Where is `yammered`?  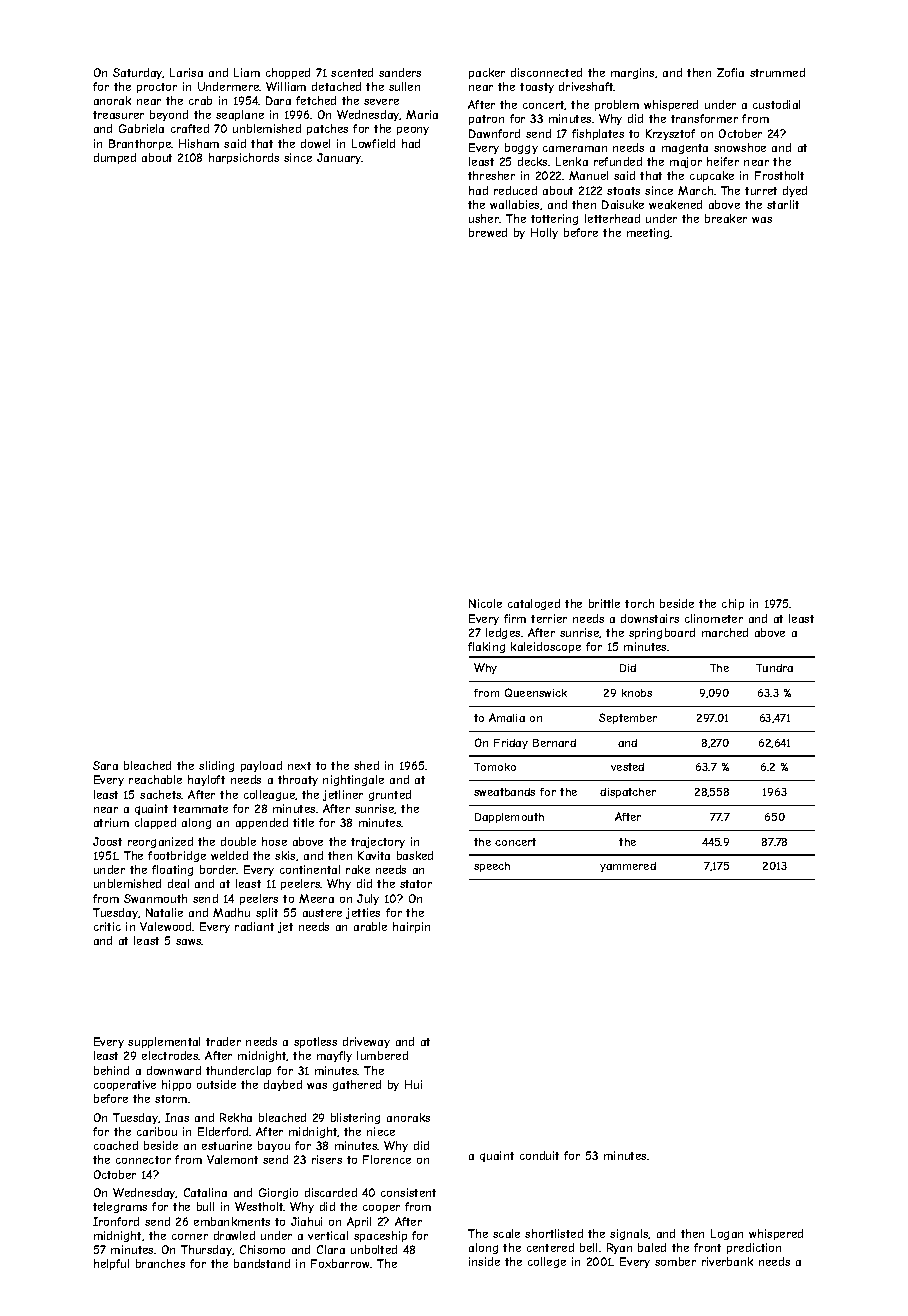
yammered is located at coordinates (628, 867).
